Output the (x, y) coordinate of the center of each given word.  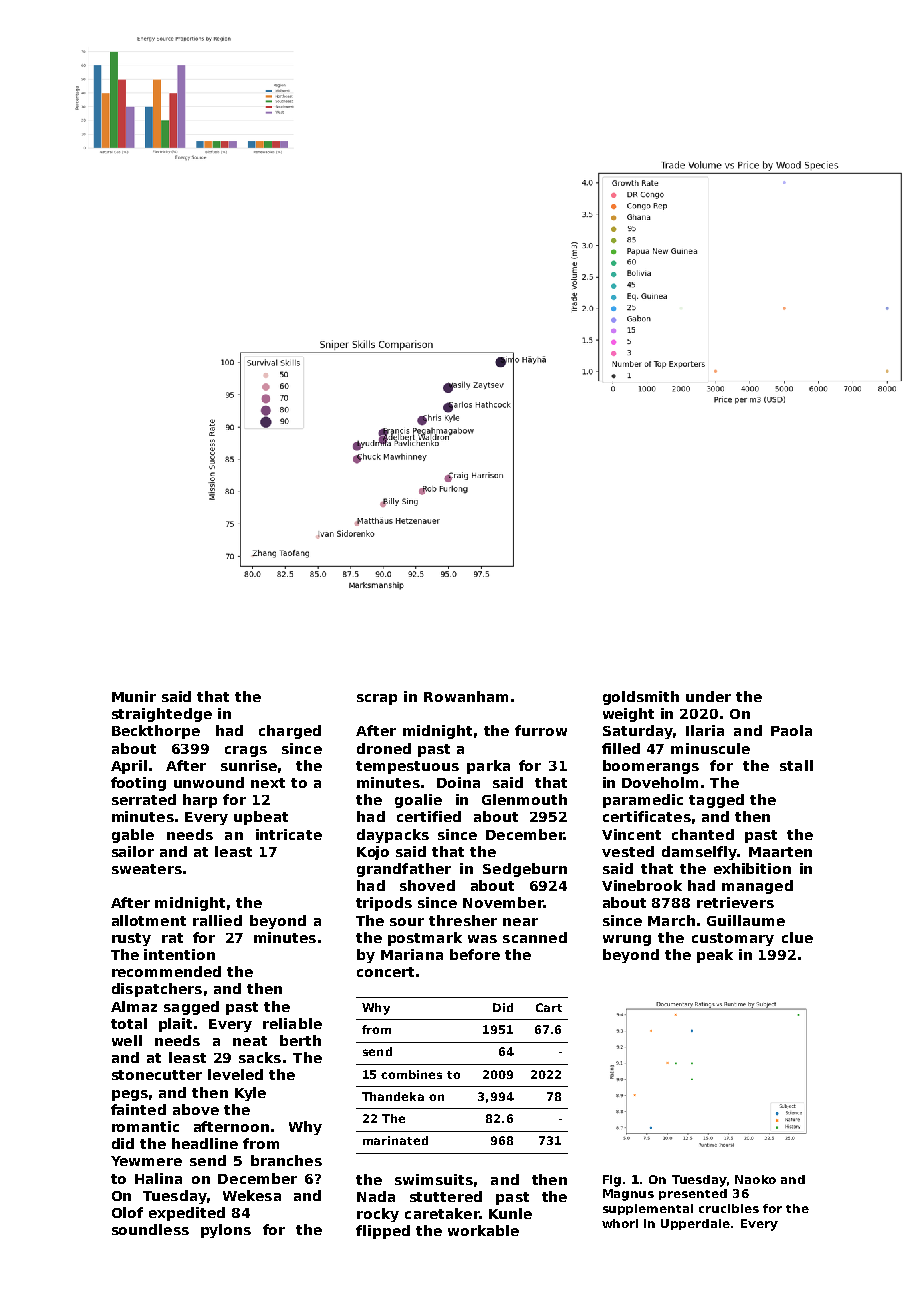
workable (483, 1230)
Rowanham (466, 696)
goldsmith (641, 698)
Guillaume (746, 920)
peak (715, 956)
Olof (127, 1212)
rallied (217, 920)
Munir (134, 696)
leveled (235, 1074)
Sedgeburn (525, 870)
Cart (549, 1007)
